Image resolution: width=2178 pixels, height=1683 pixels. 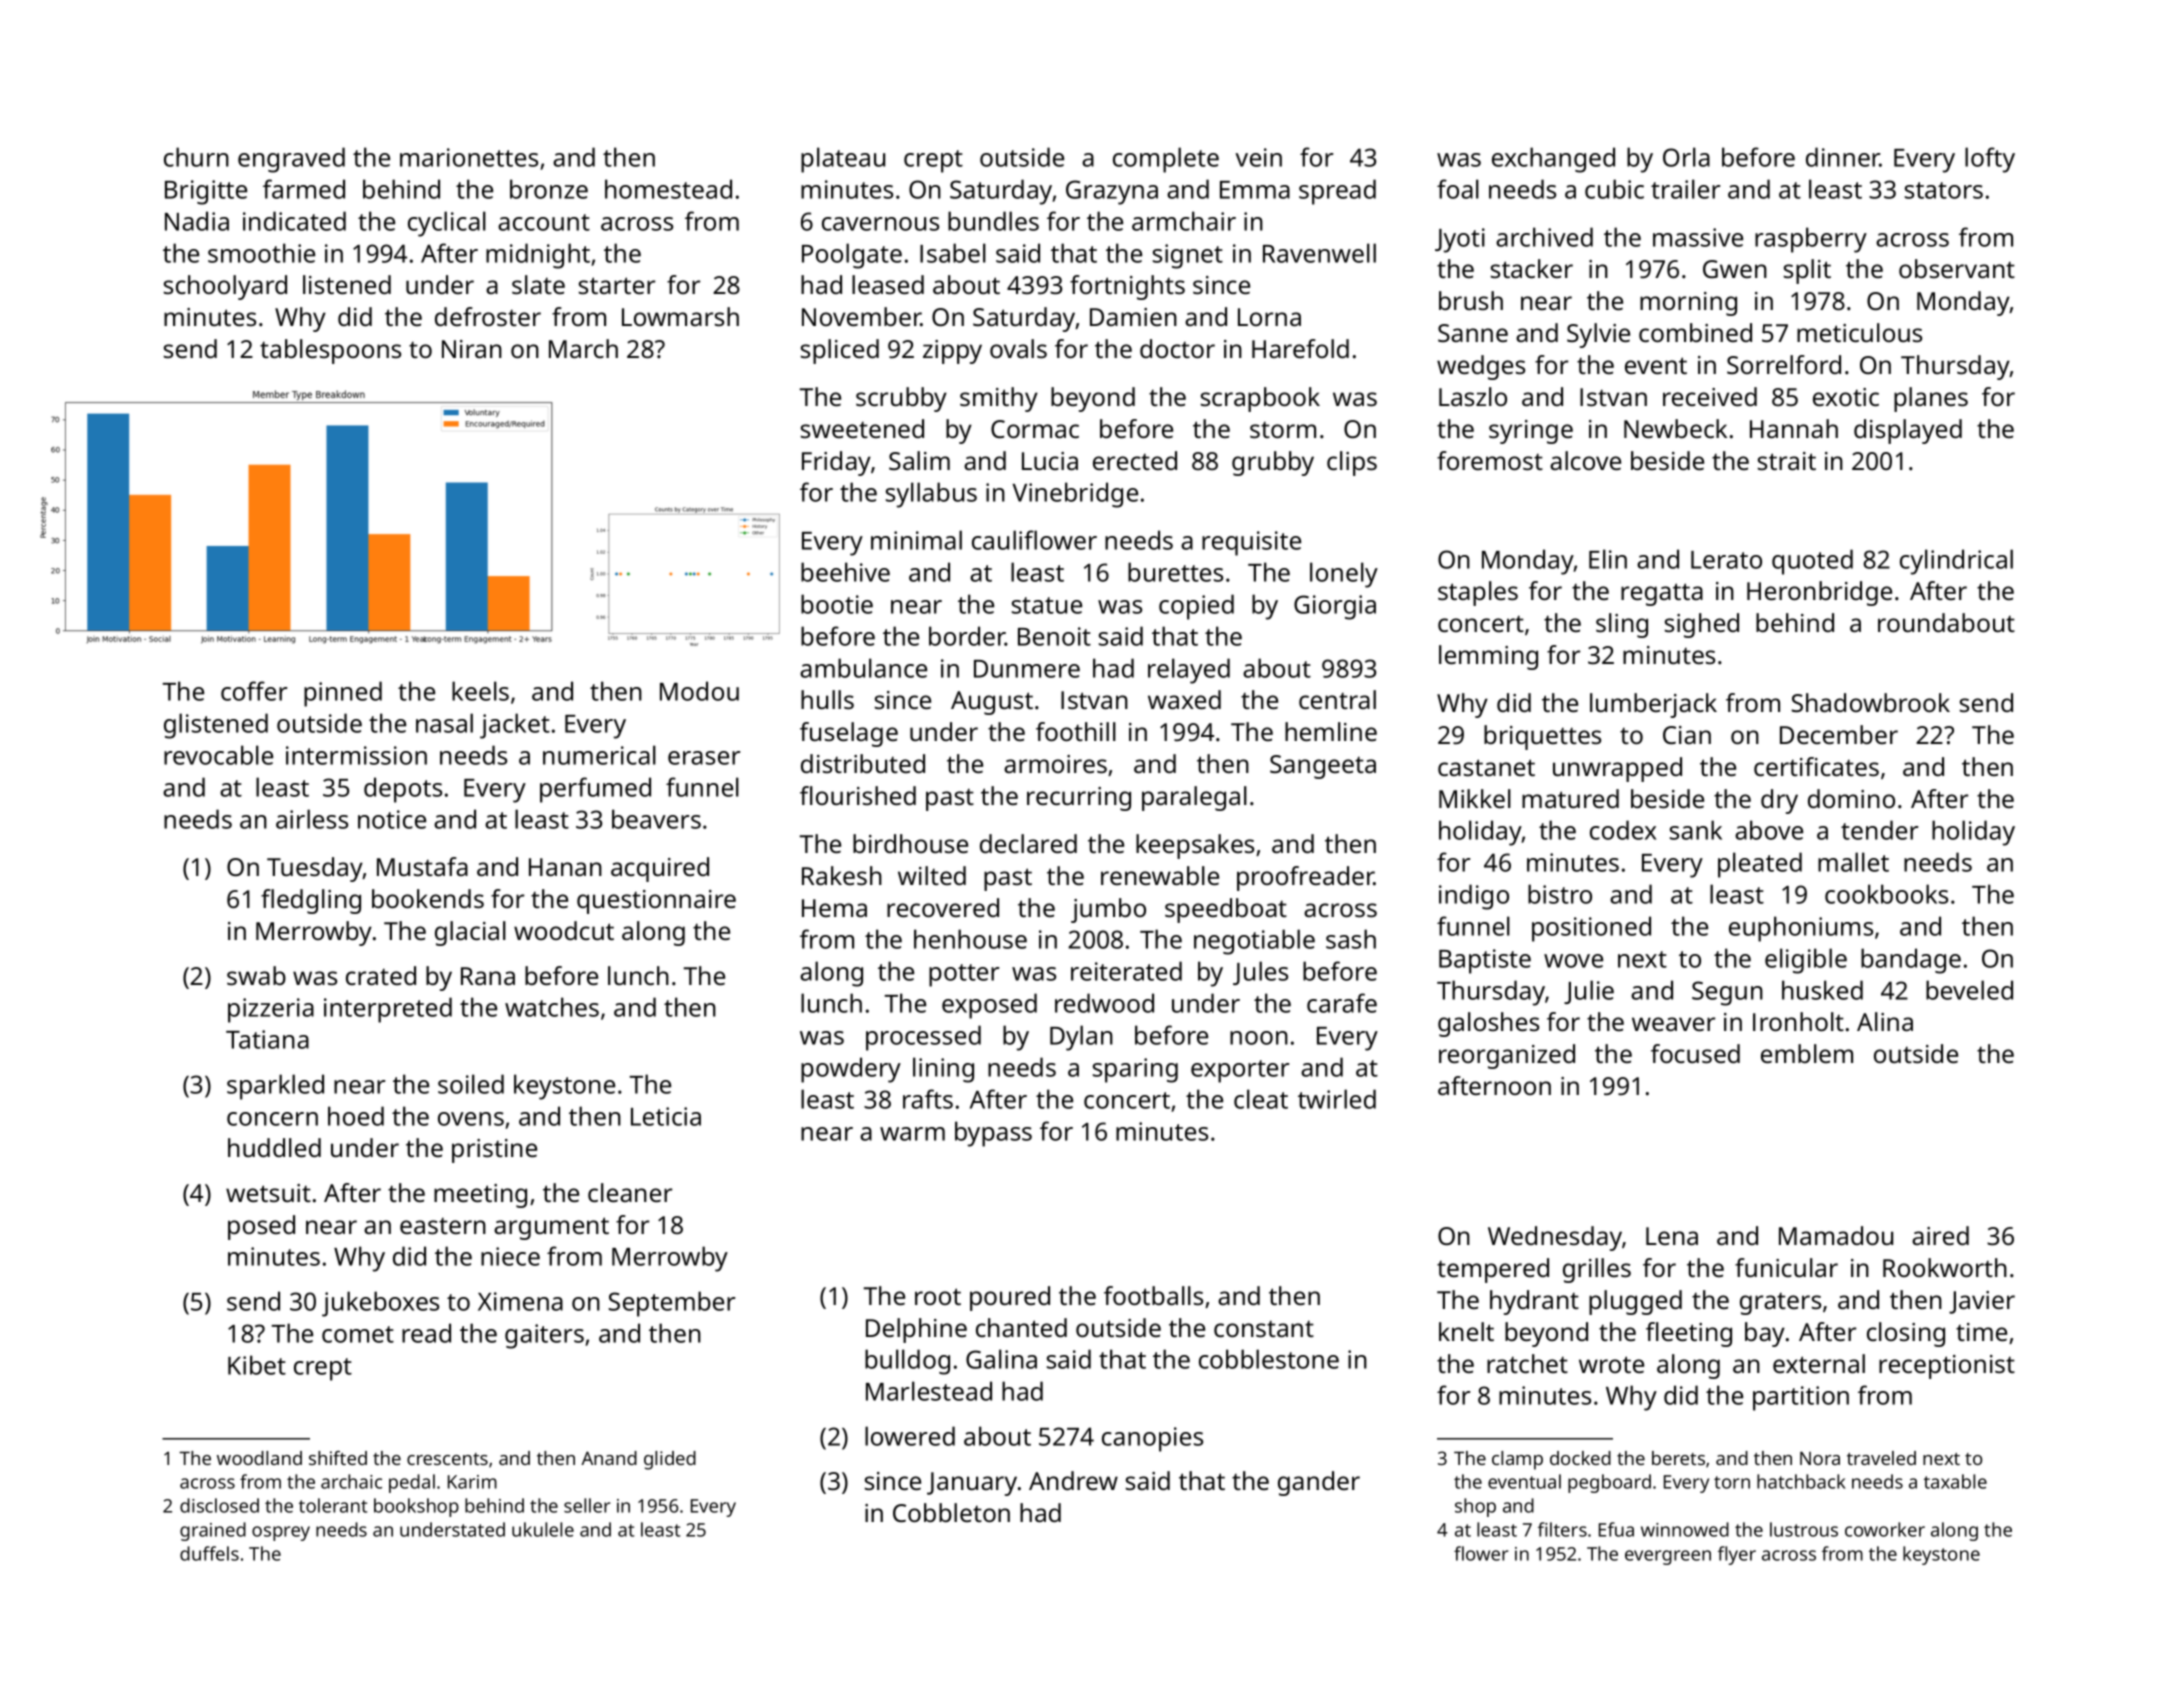 What do you see at coordinates (1710, 396) in the screenshot?
I see `received` at bounding box center [1710, 396].
